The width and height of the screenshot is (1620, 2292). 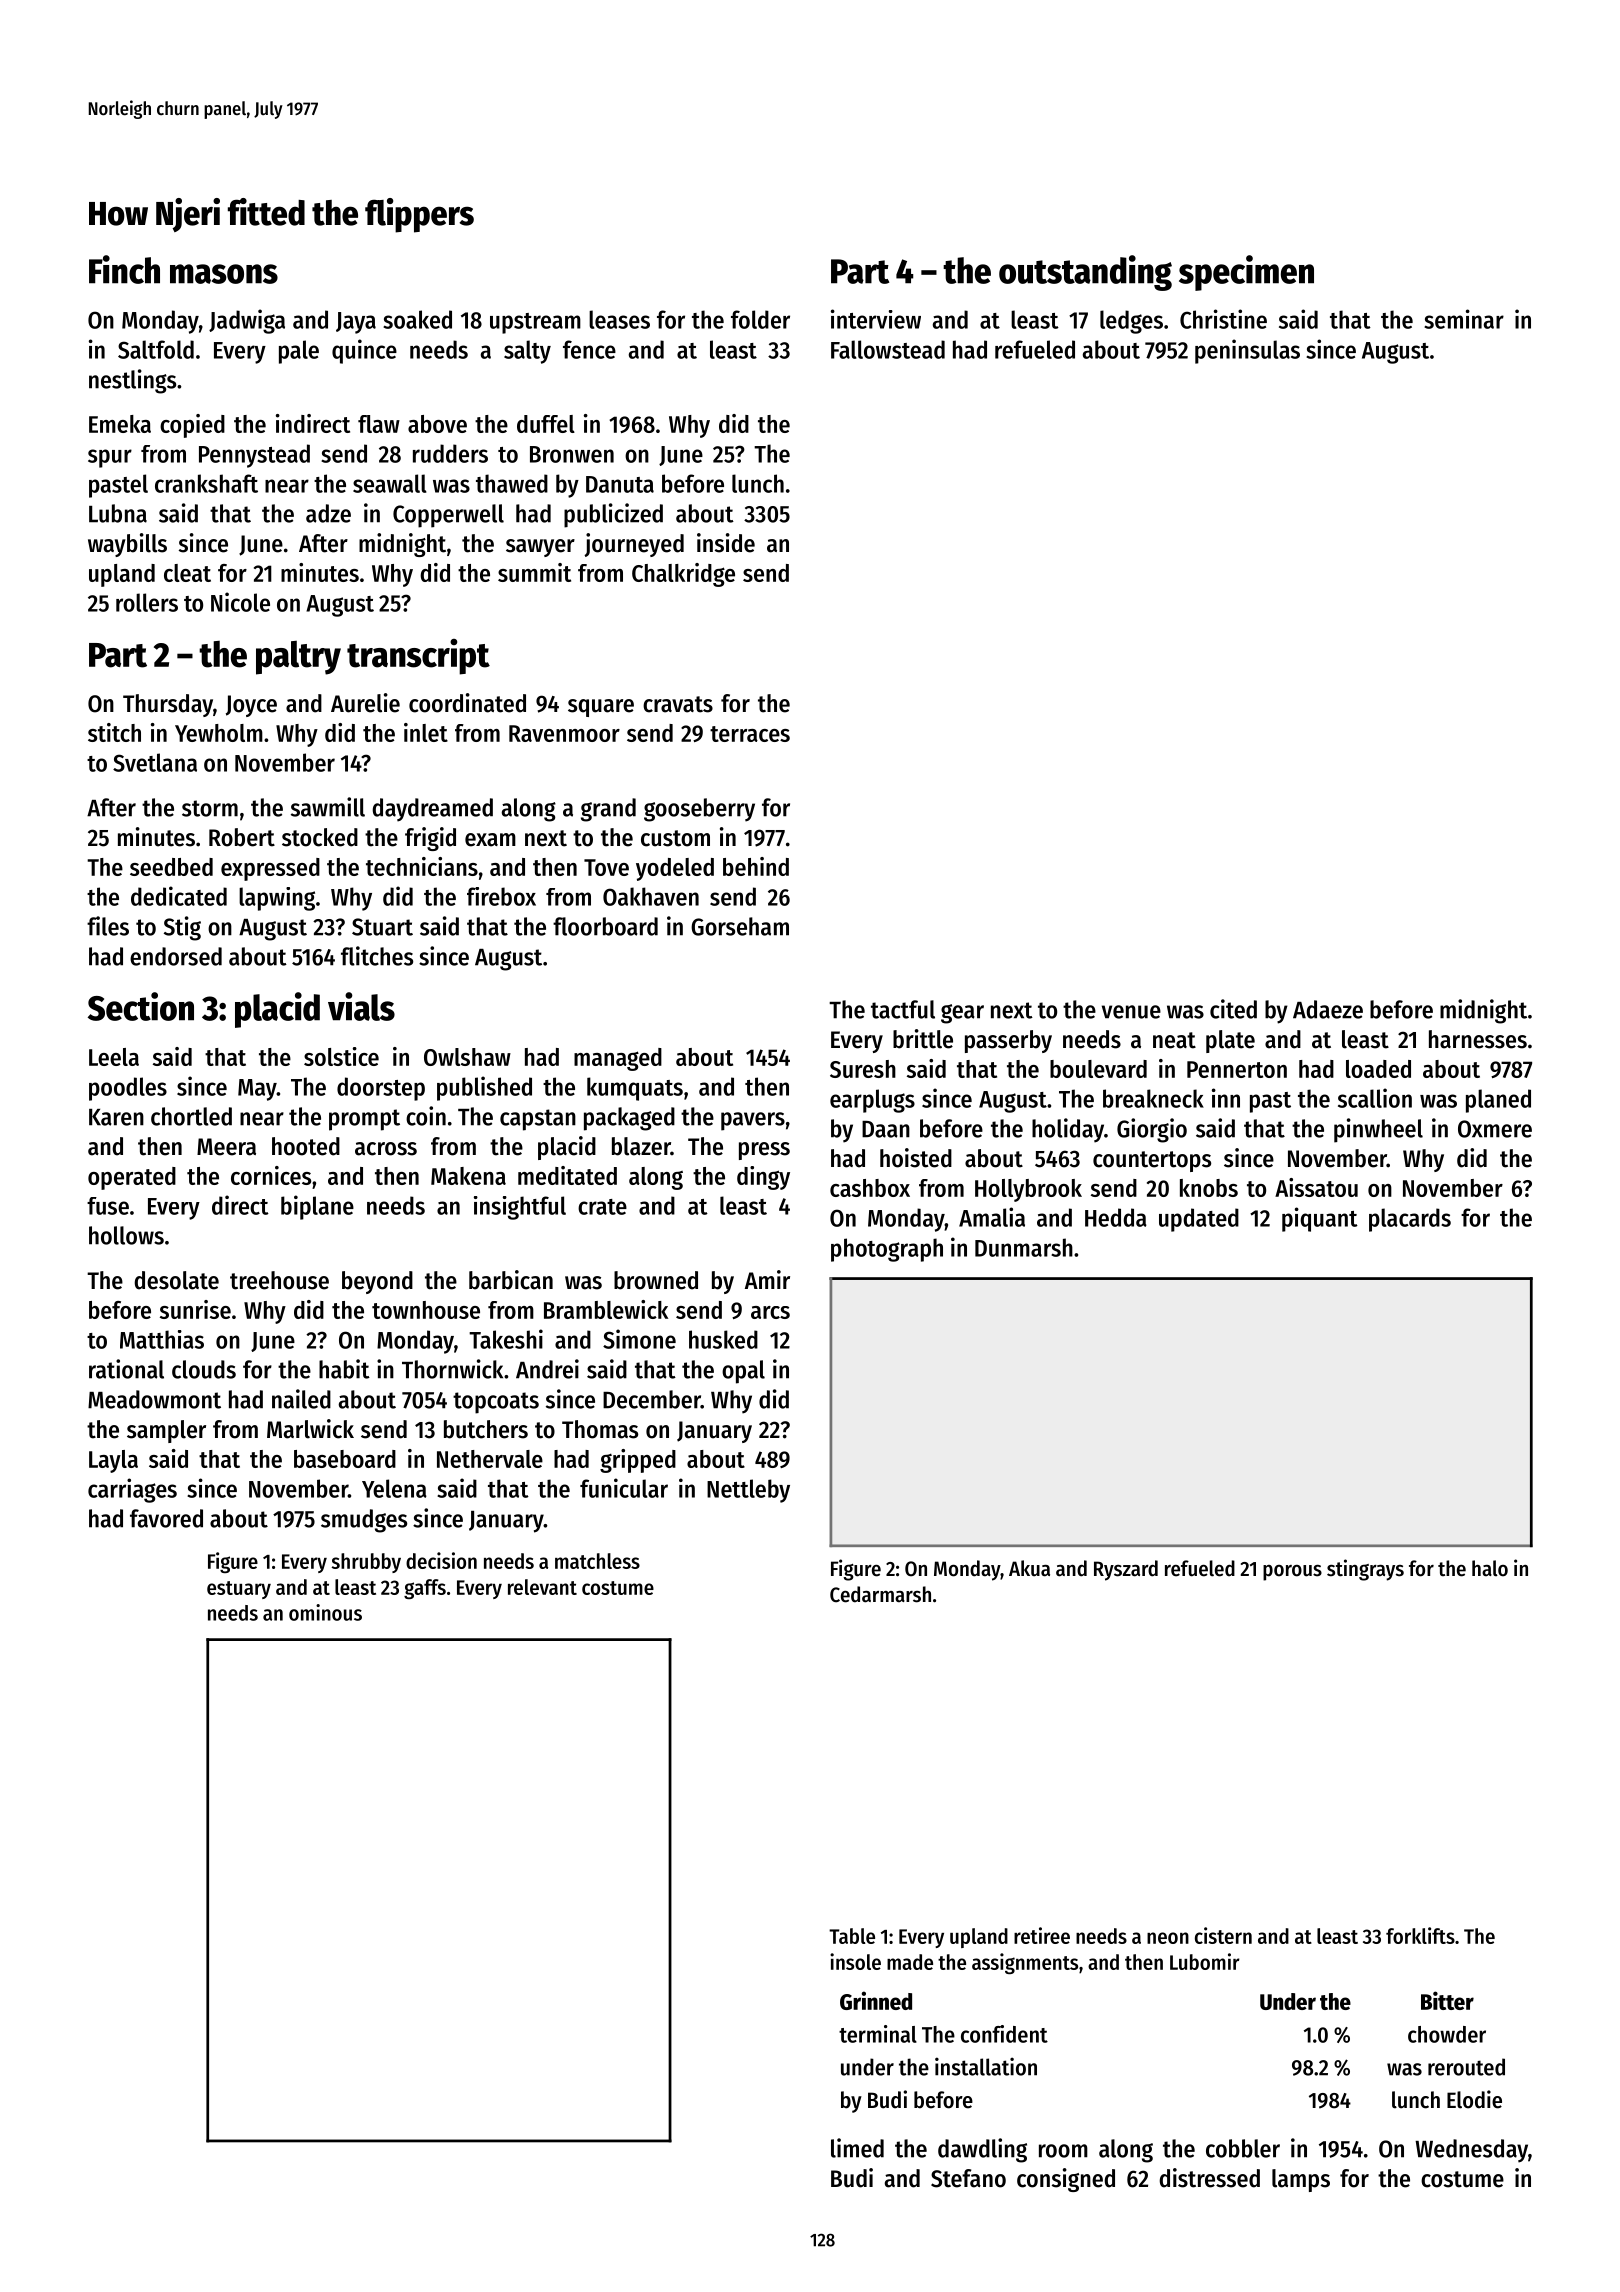 I want to click on specimen, so click(x=1246, y=273).
